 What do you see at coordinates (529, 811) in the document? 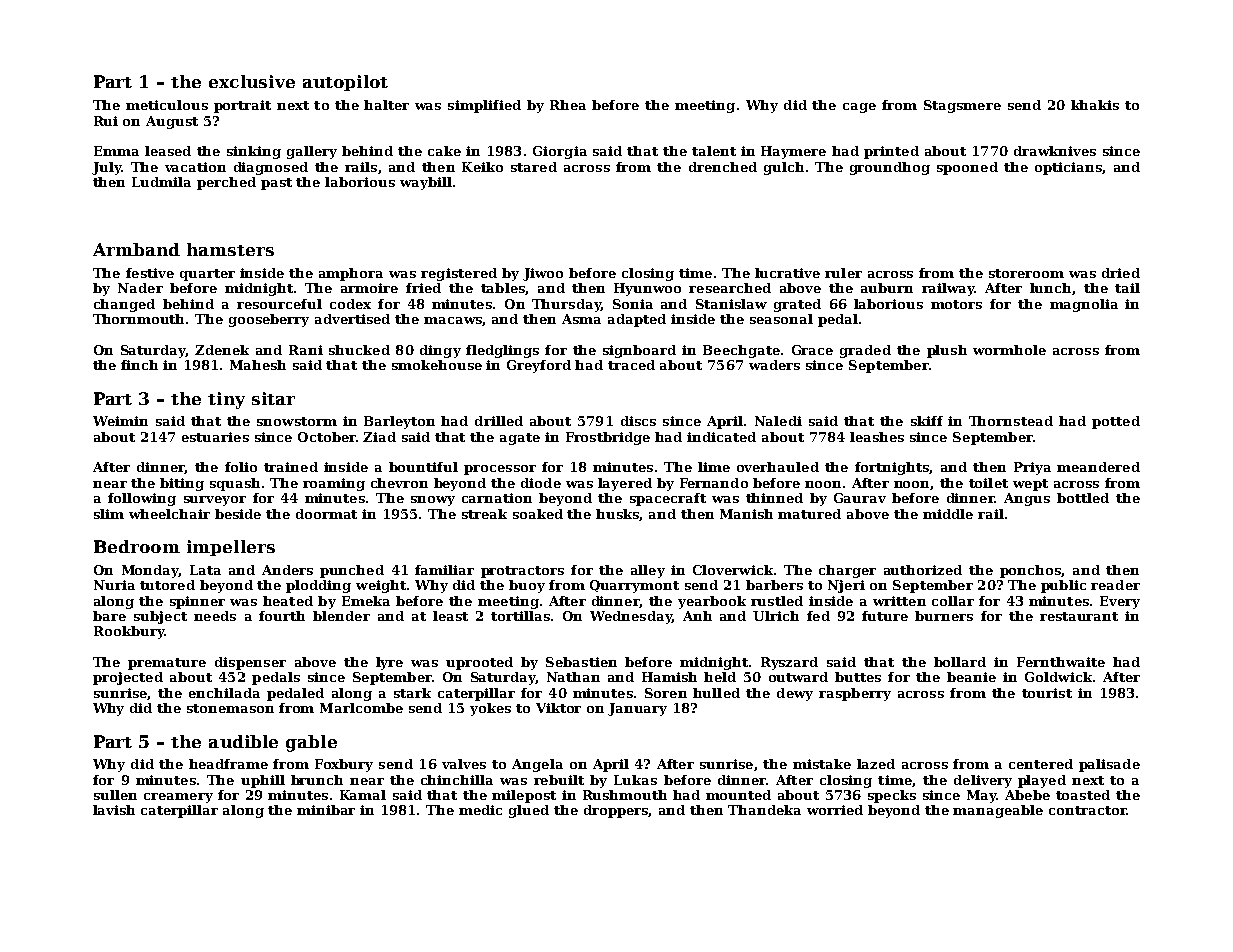
I see `glued` at bounding box center [529, 811].
